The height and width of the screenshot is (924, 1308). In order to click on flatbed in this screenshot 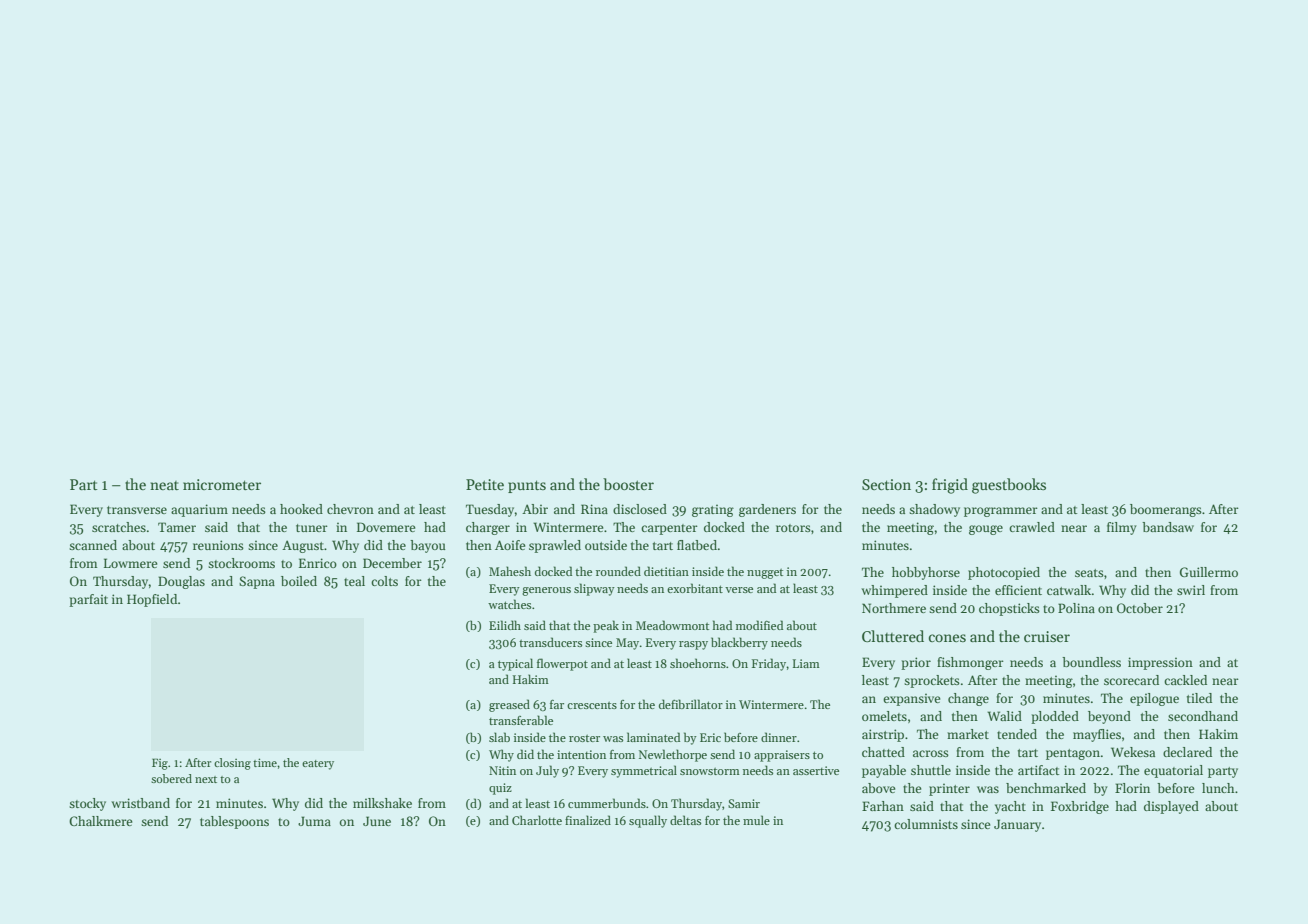, I will do `click(697, 545)`.
